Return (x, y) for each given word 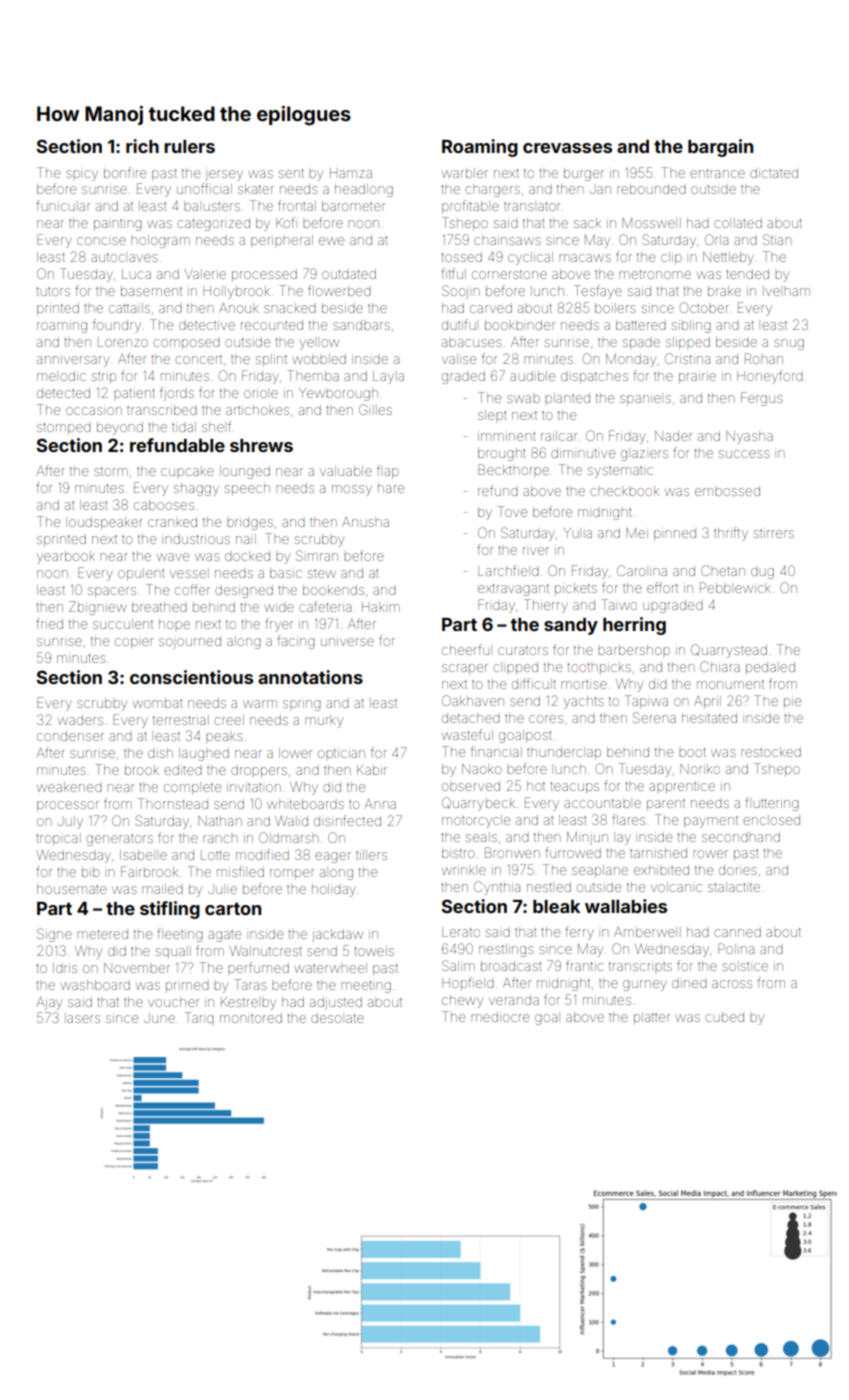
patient (134, 393)
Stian (777, 239)
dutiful (459, 324)
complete (192, 789)
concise (101, 241)
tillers (371, 855)
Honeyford (770, 377)
